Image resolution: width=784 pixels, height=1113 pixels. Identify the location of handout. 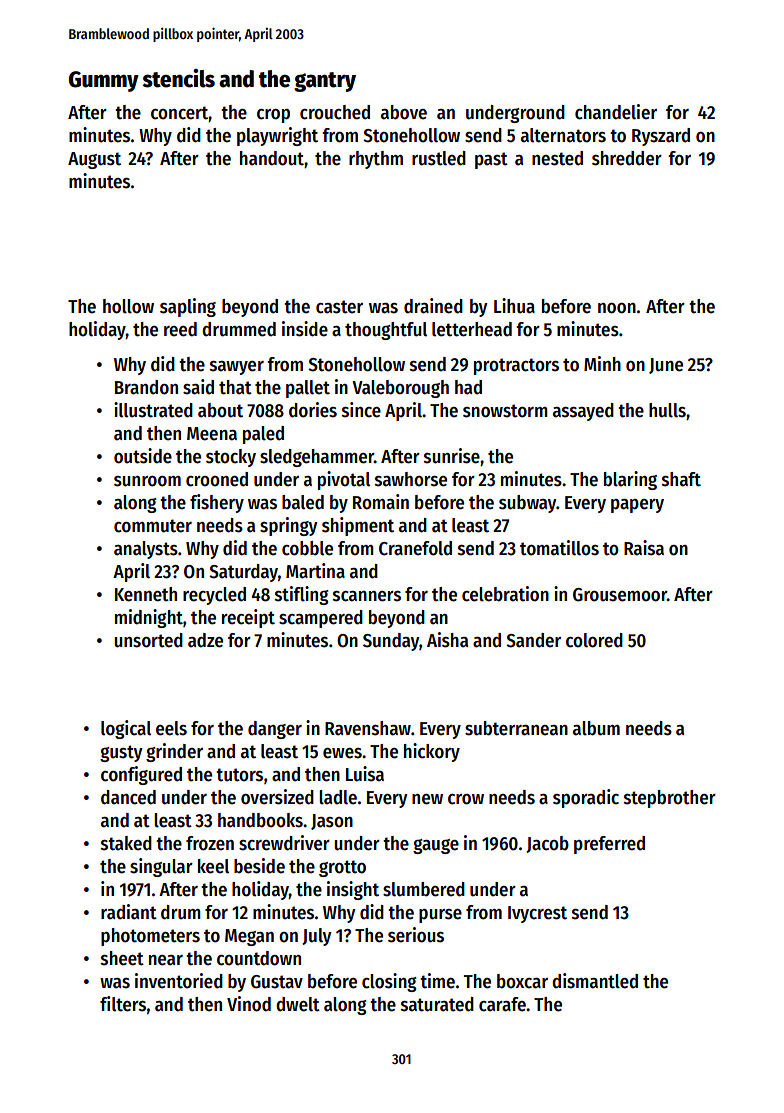
(272, 158).
